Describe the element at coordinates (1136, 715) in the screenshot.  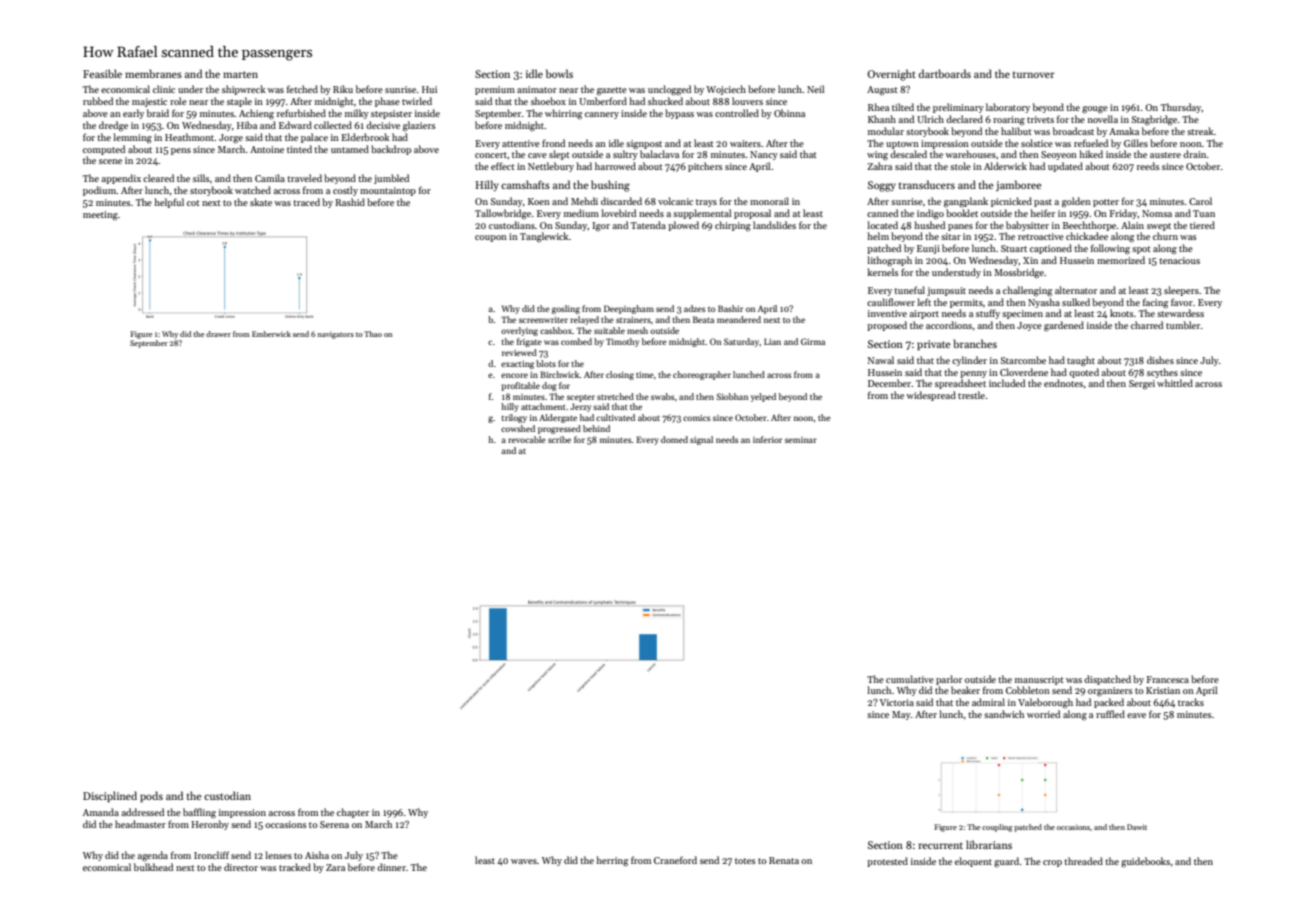
I see `eave` at that location.
